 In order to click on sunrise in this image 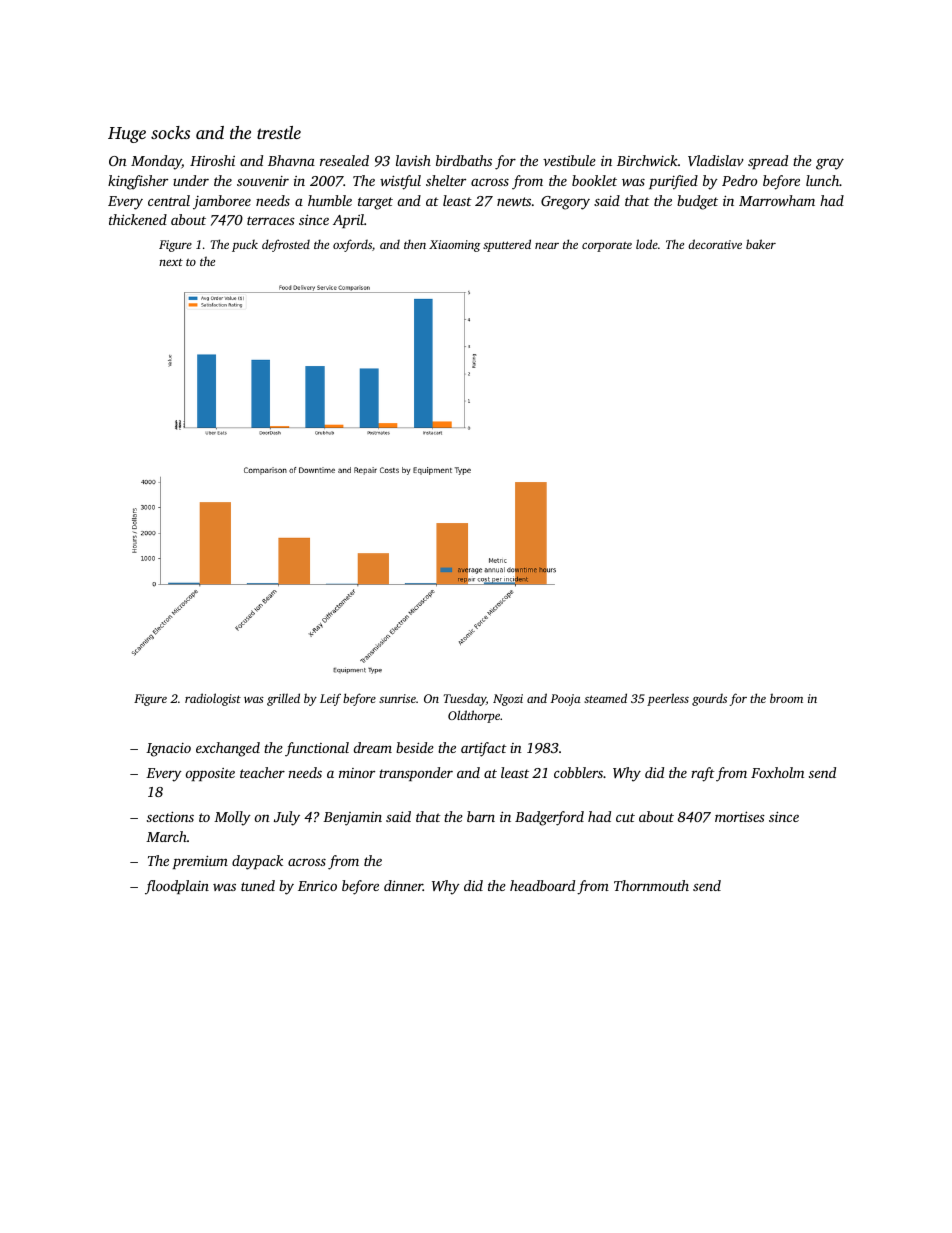, I will do `click(397, 698)`.
